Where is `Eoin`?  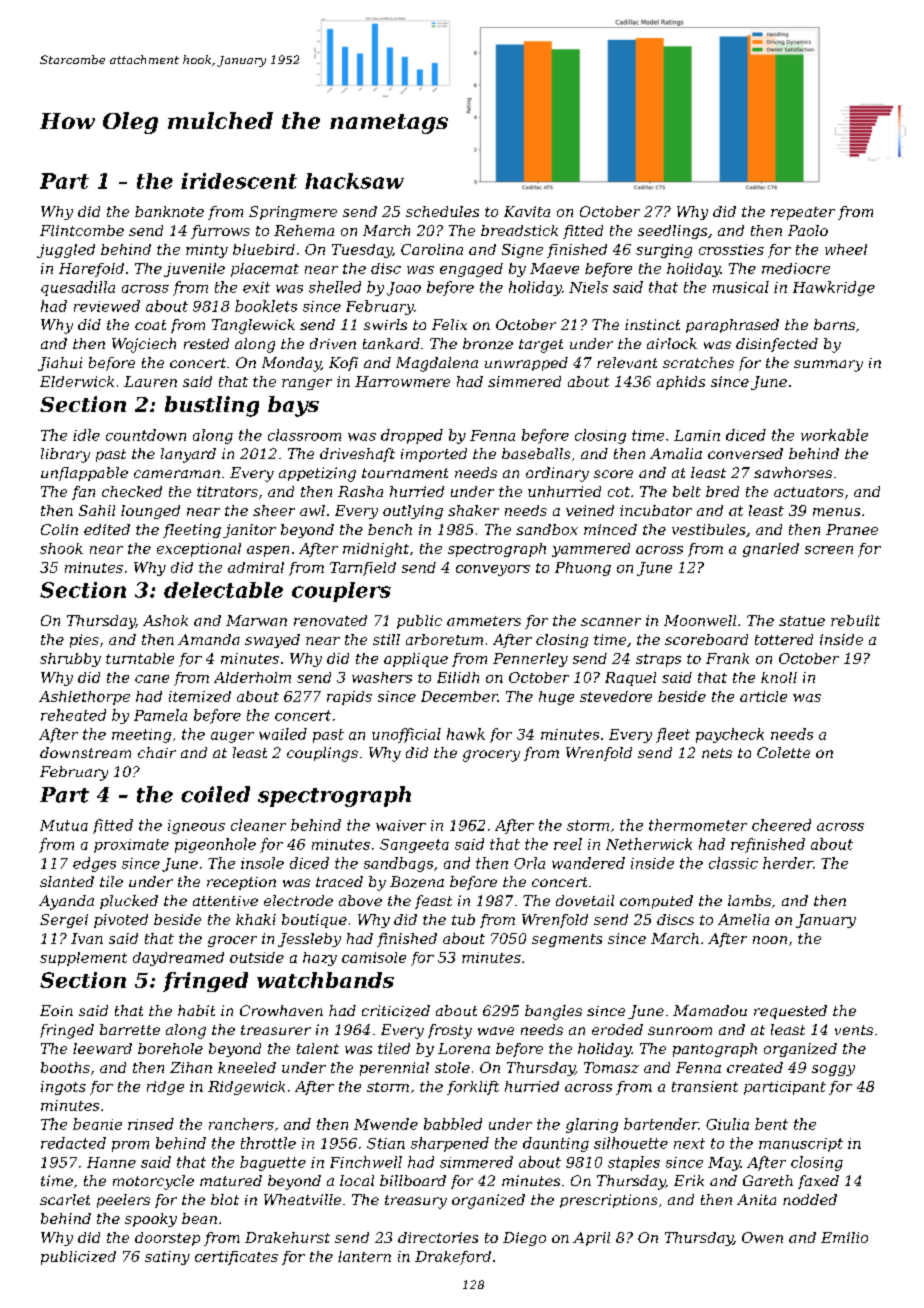 Eoin is located at coordinates (56, 1010).
